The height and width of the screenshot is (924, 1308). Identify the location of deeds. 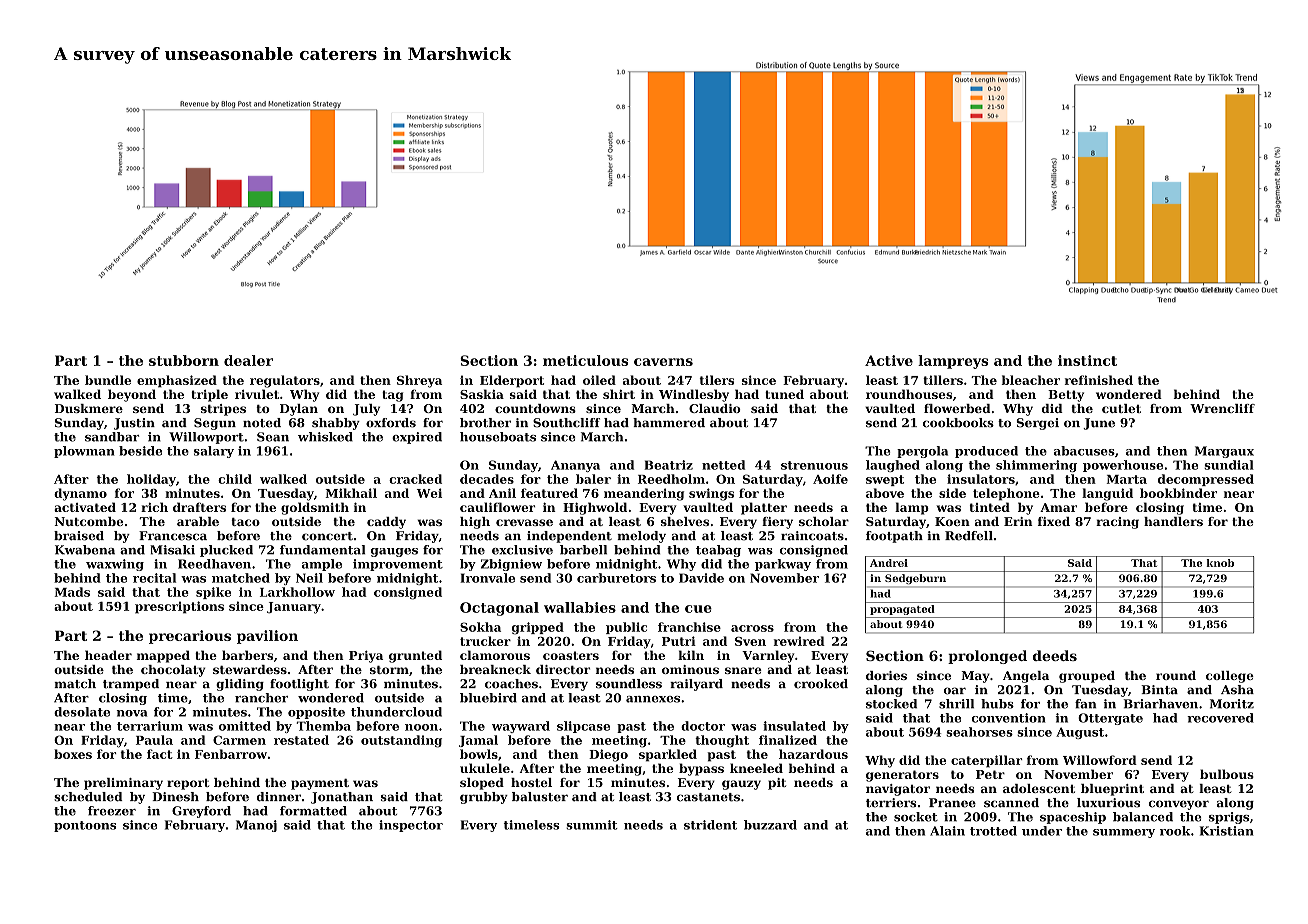
(1055, 655).
